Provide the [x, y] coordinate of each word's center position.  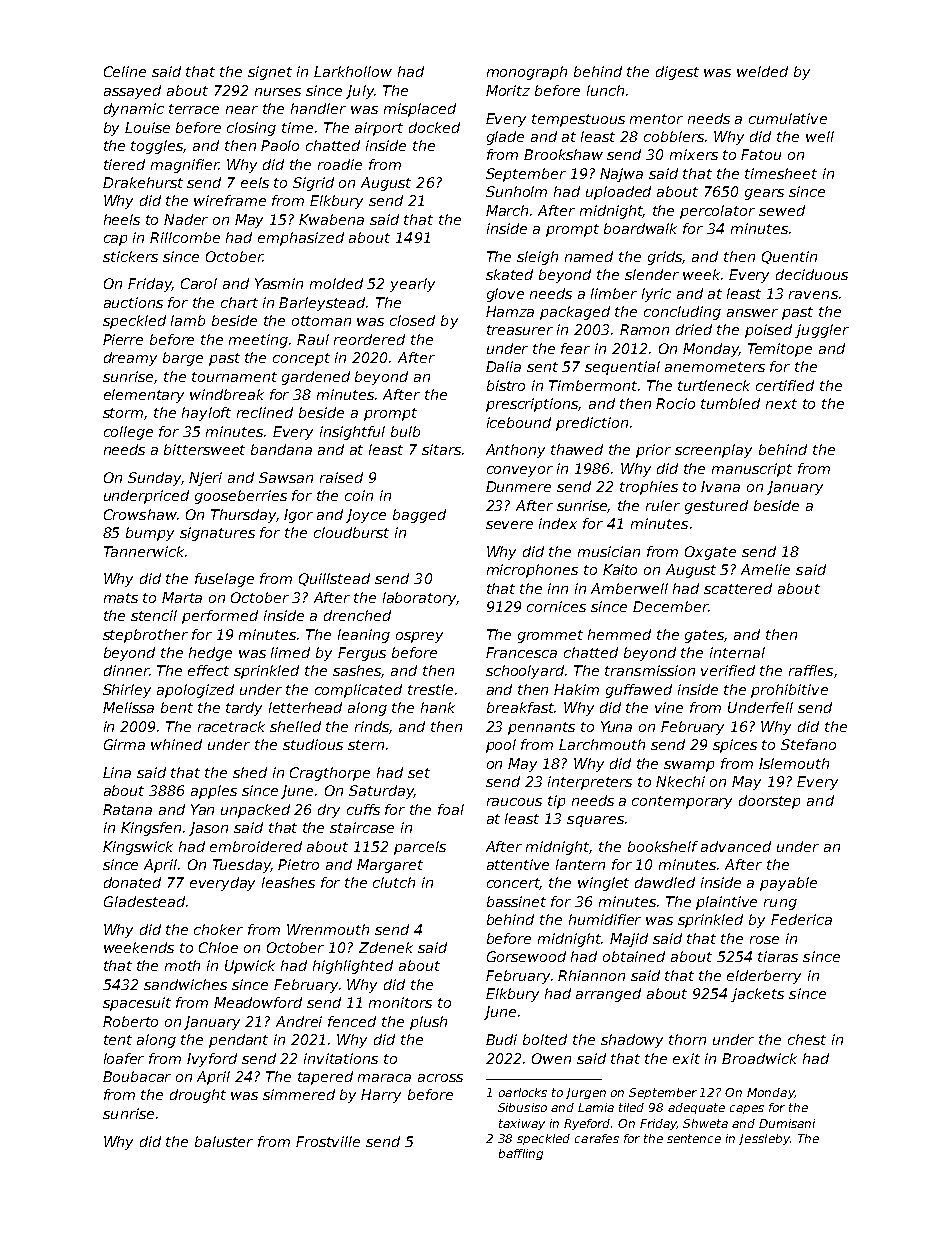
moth [182, 965]
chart [239, 302]
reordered [369, 339]
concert [514, 884]
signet [270, 73]
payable [788, 884]
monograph [527, 73]
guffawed [639, 691]
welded [762, 71]
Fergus [362, 654]
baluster [224, 1141]
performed [220, 617]
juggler [822, 331]
